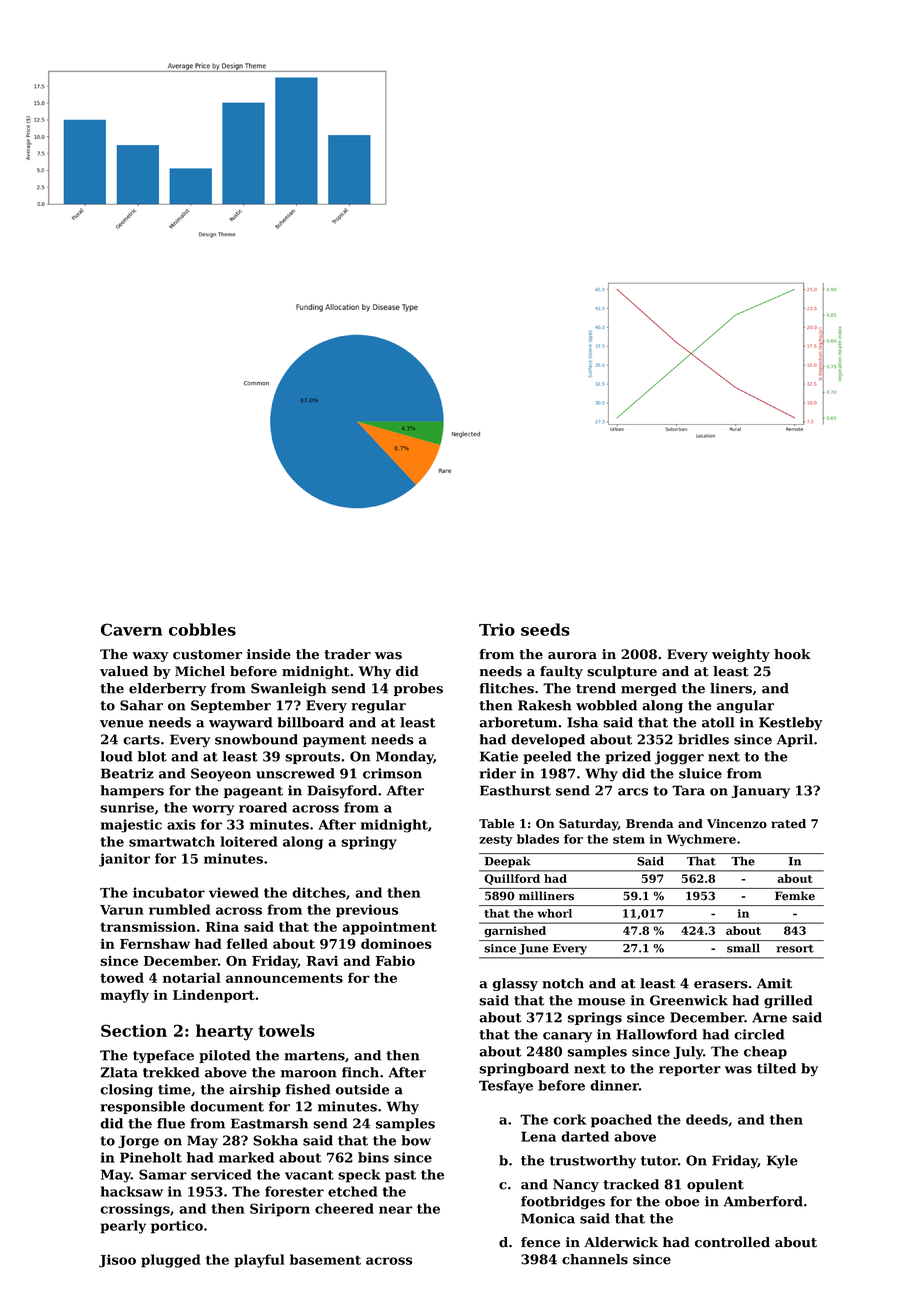  What do you see at coordinates (497, 629) in the image?
I see `Trio` at bounding box center [497, 629].
